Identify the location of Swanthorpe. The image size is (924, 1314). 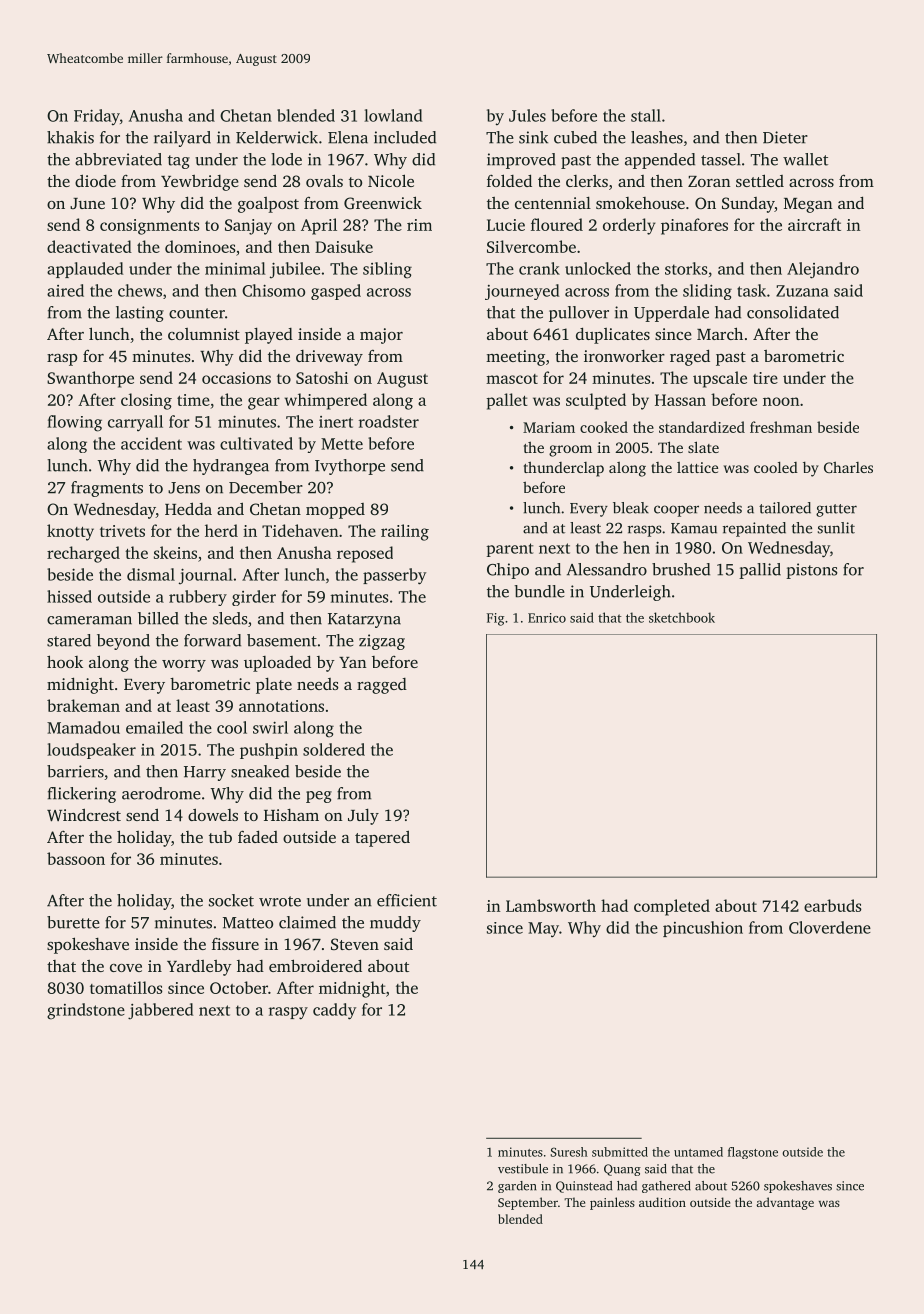
(90, 379).
